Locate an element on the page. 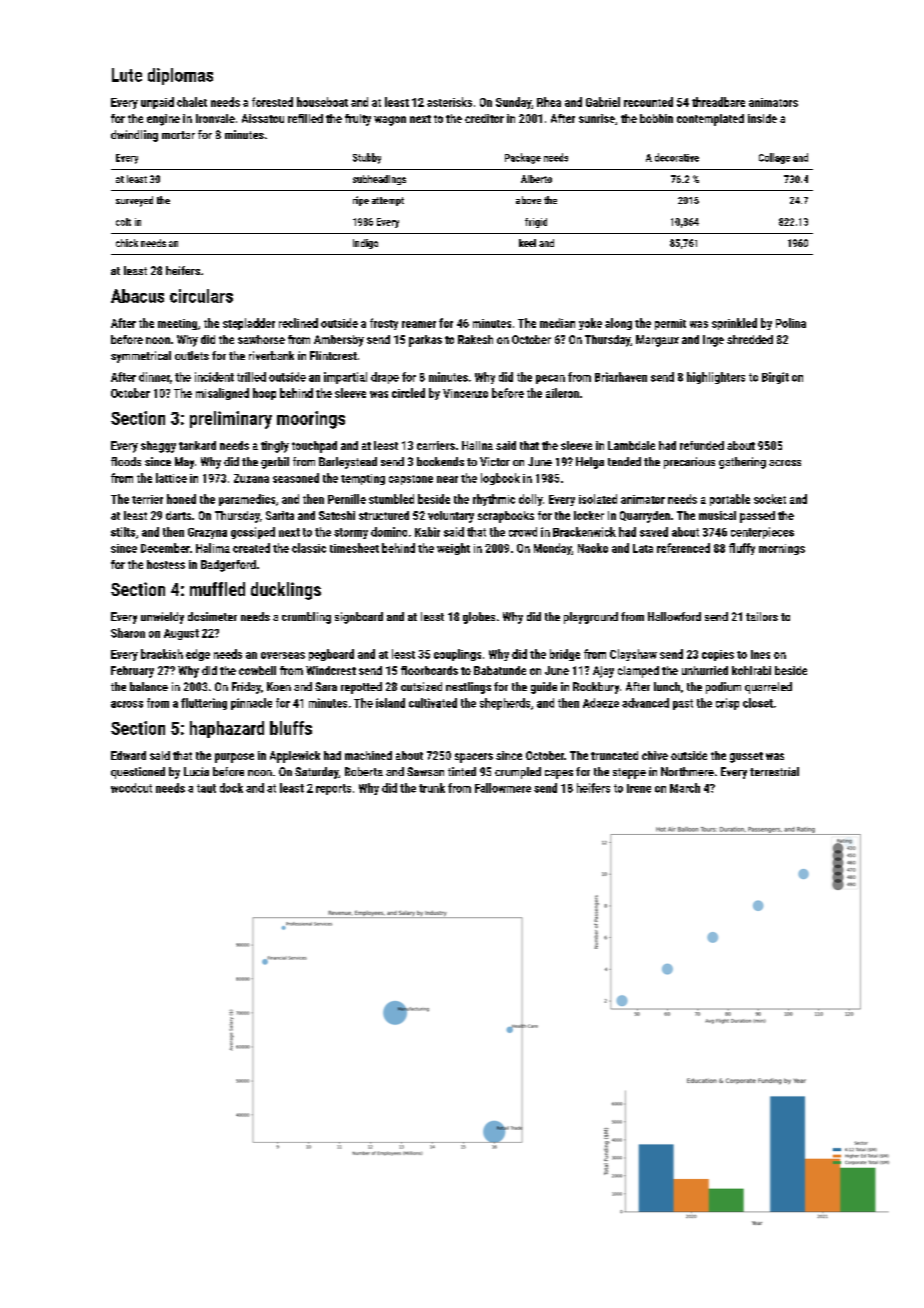  threadbare is located at coordinates (718, 102).
